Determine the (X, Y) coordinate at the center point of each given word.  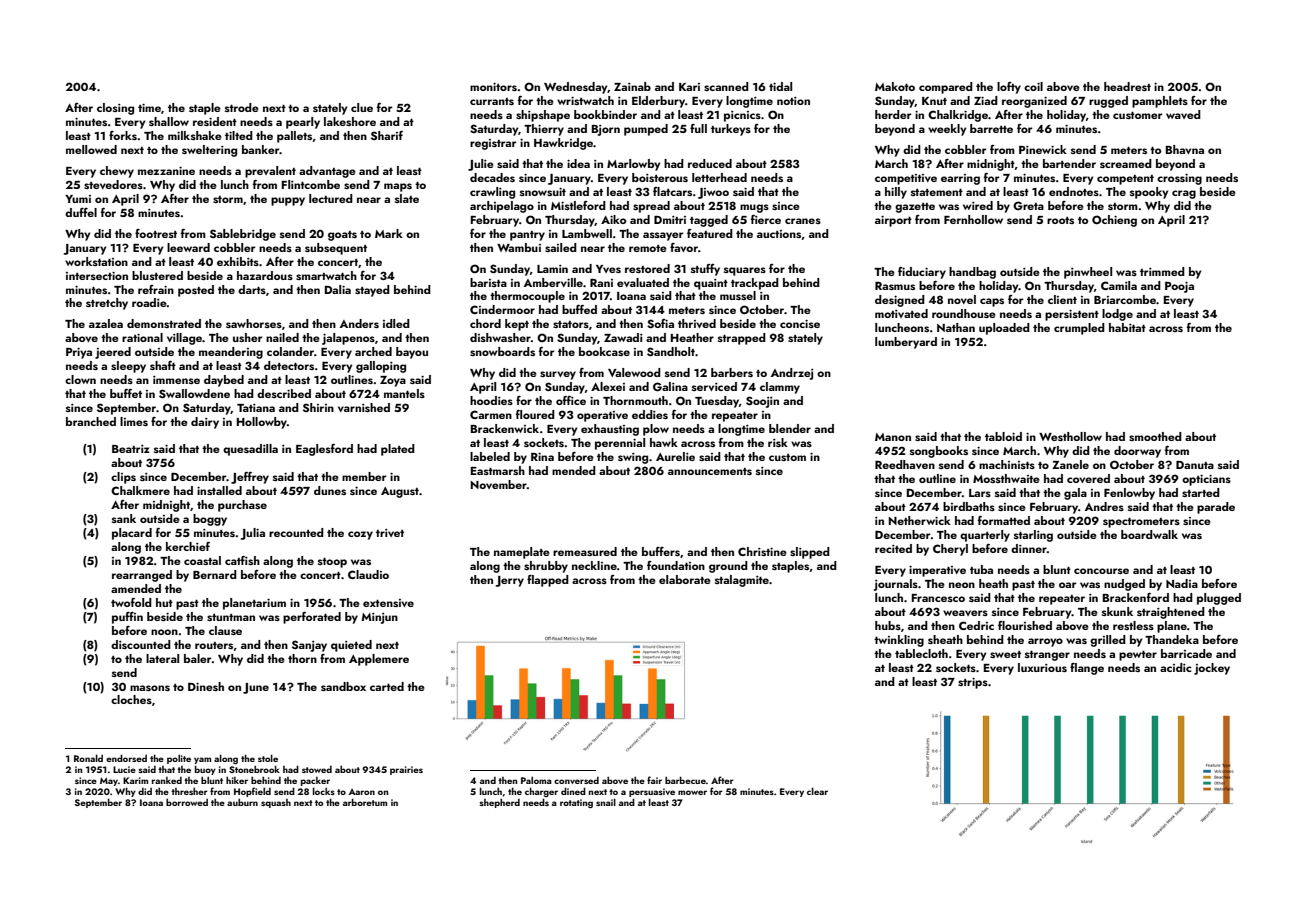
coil (1033, 86)
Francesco (938, 597)
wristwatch (585, 100)
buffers (661, 551)
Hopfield (252, 792)
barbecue (685, 780)
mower (692, 792)
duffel (81, 212)
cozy (360, 535)
